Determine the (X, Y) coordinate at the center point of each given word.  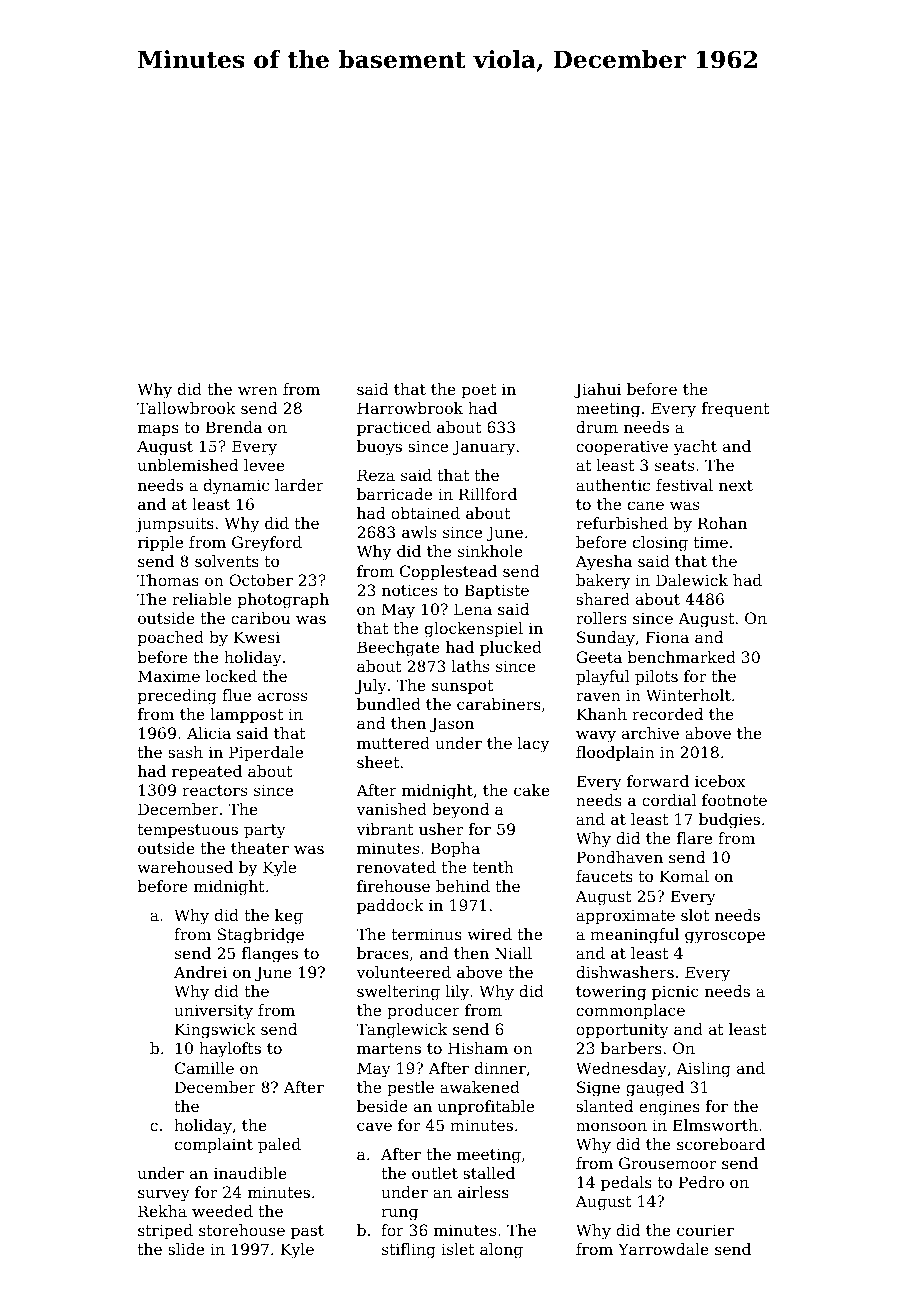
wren (258, 390)
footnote (734, 800)
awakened (480, 1087)
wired (489, 934)
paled (279, 1146)
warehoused (185, 867)
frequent (735, 410)
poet (479, 391)
